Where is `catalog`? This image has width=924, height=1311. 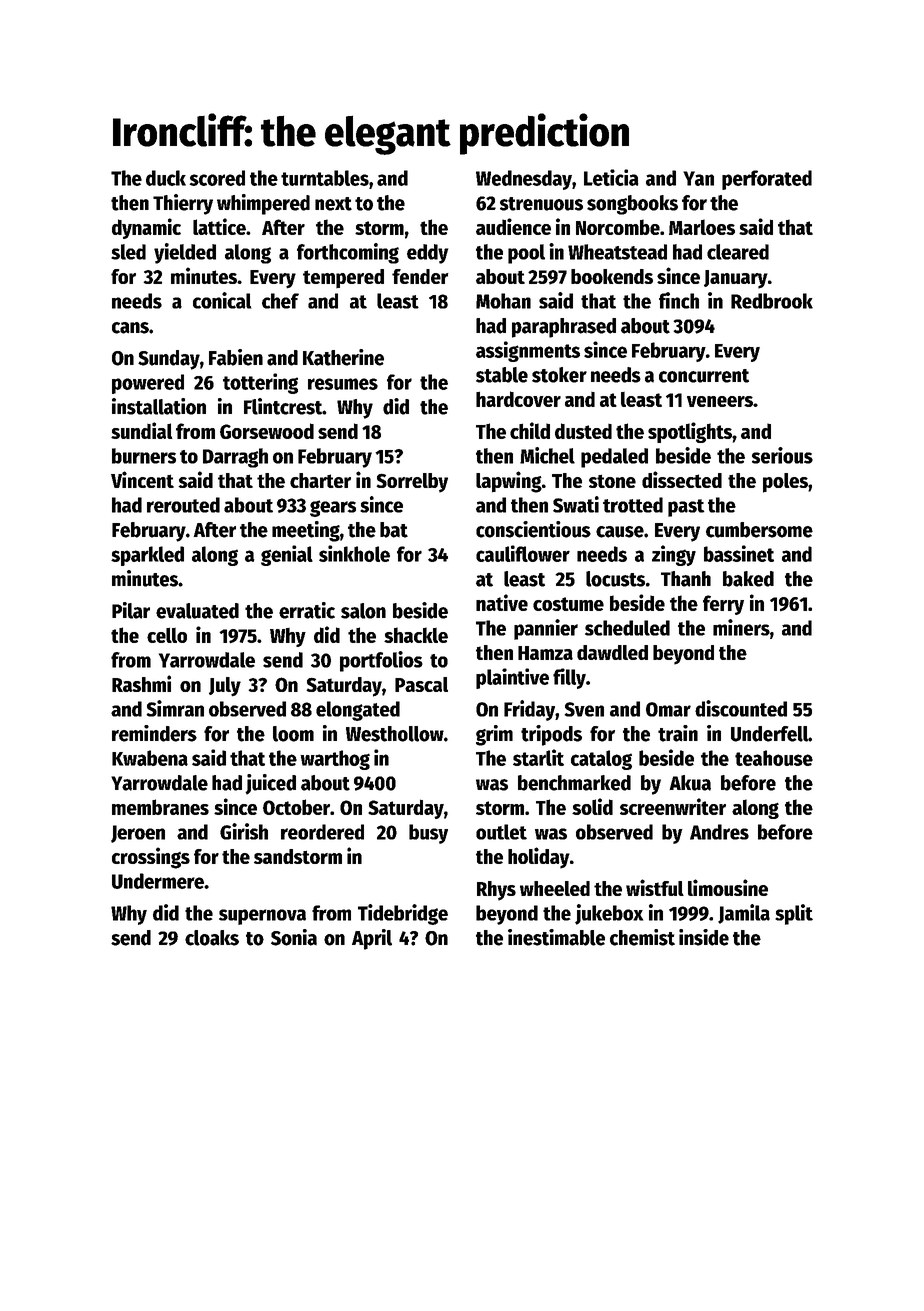
catalog is located at coordinates (601, 760).
